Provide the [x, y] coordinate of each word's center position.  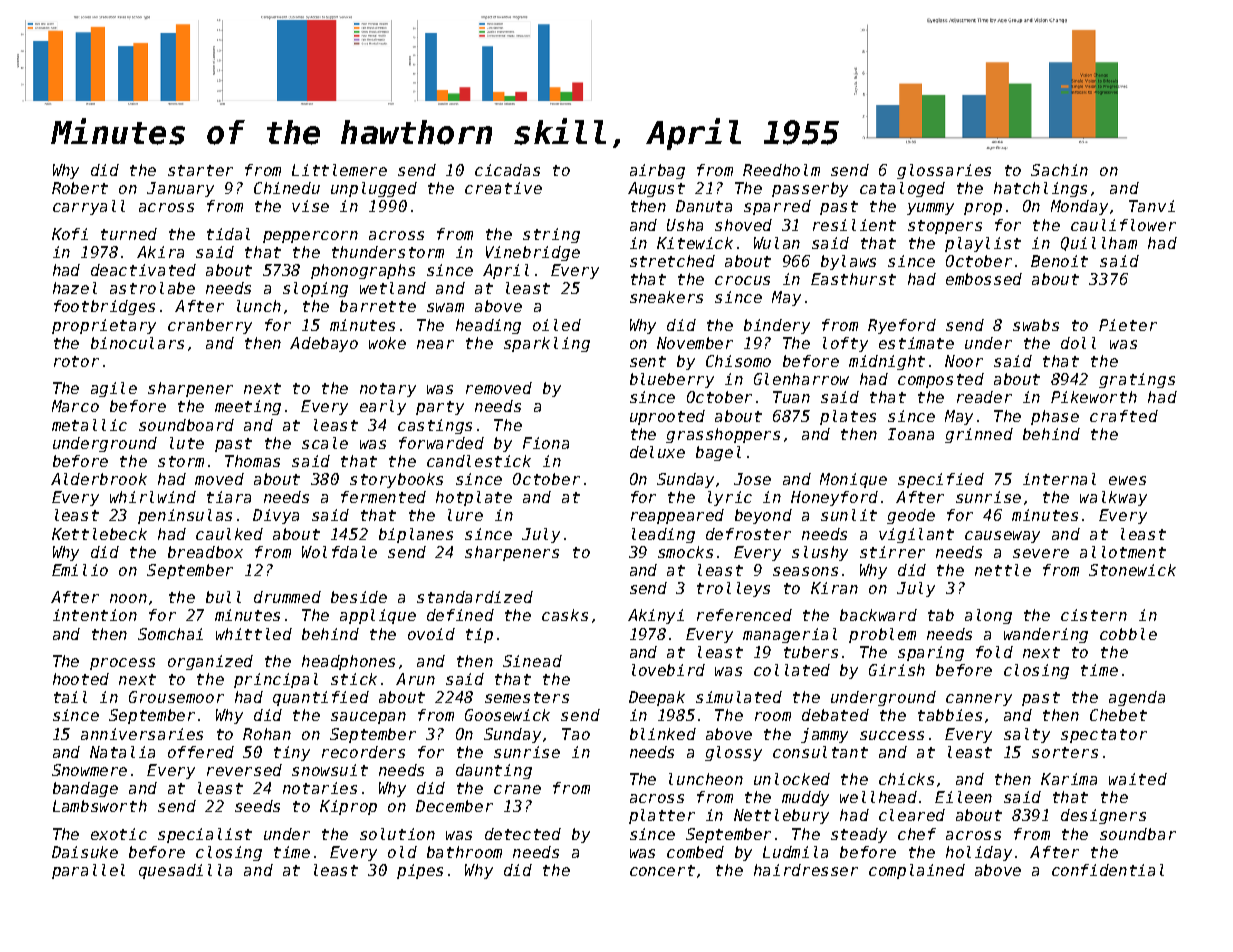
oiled [557, 325]
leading [663, 535]
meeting [248, 407]
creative [503, 188]
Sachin [1059, 170]
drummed [287, 597]
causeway [1002, 537]
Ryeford [902, 326]
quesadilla [185, 871]
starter [200, 170]
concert [662, 870]
